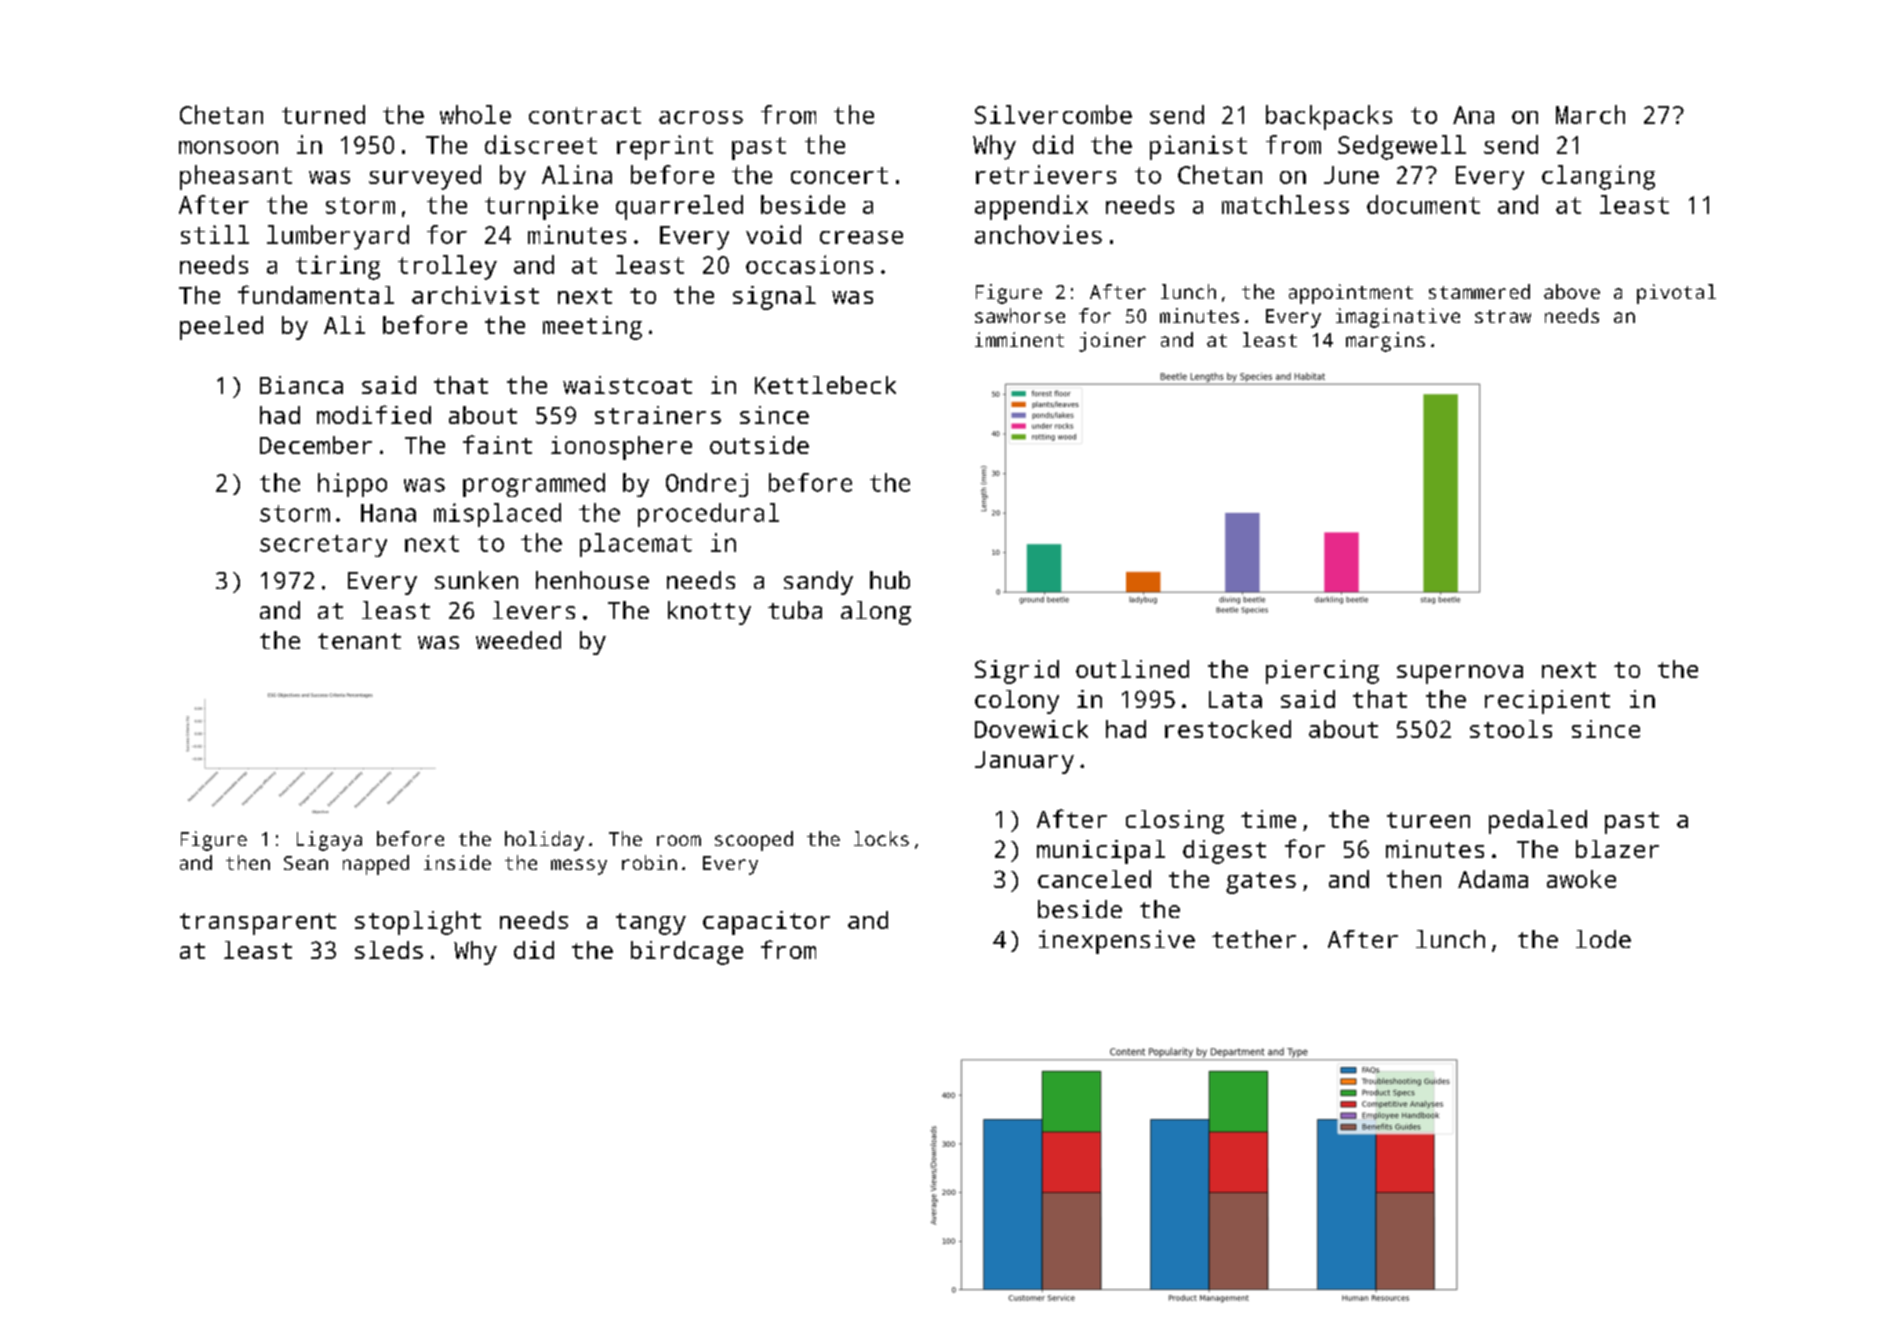 The height and width of the screenshot is (1341, 1897). I want to click on supernova, so click(1460, 674).
